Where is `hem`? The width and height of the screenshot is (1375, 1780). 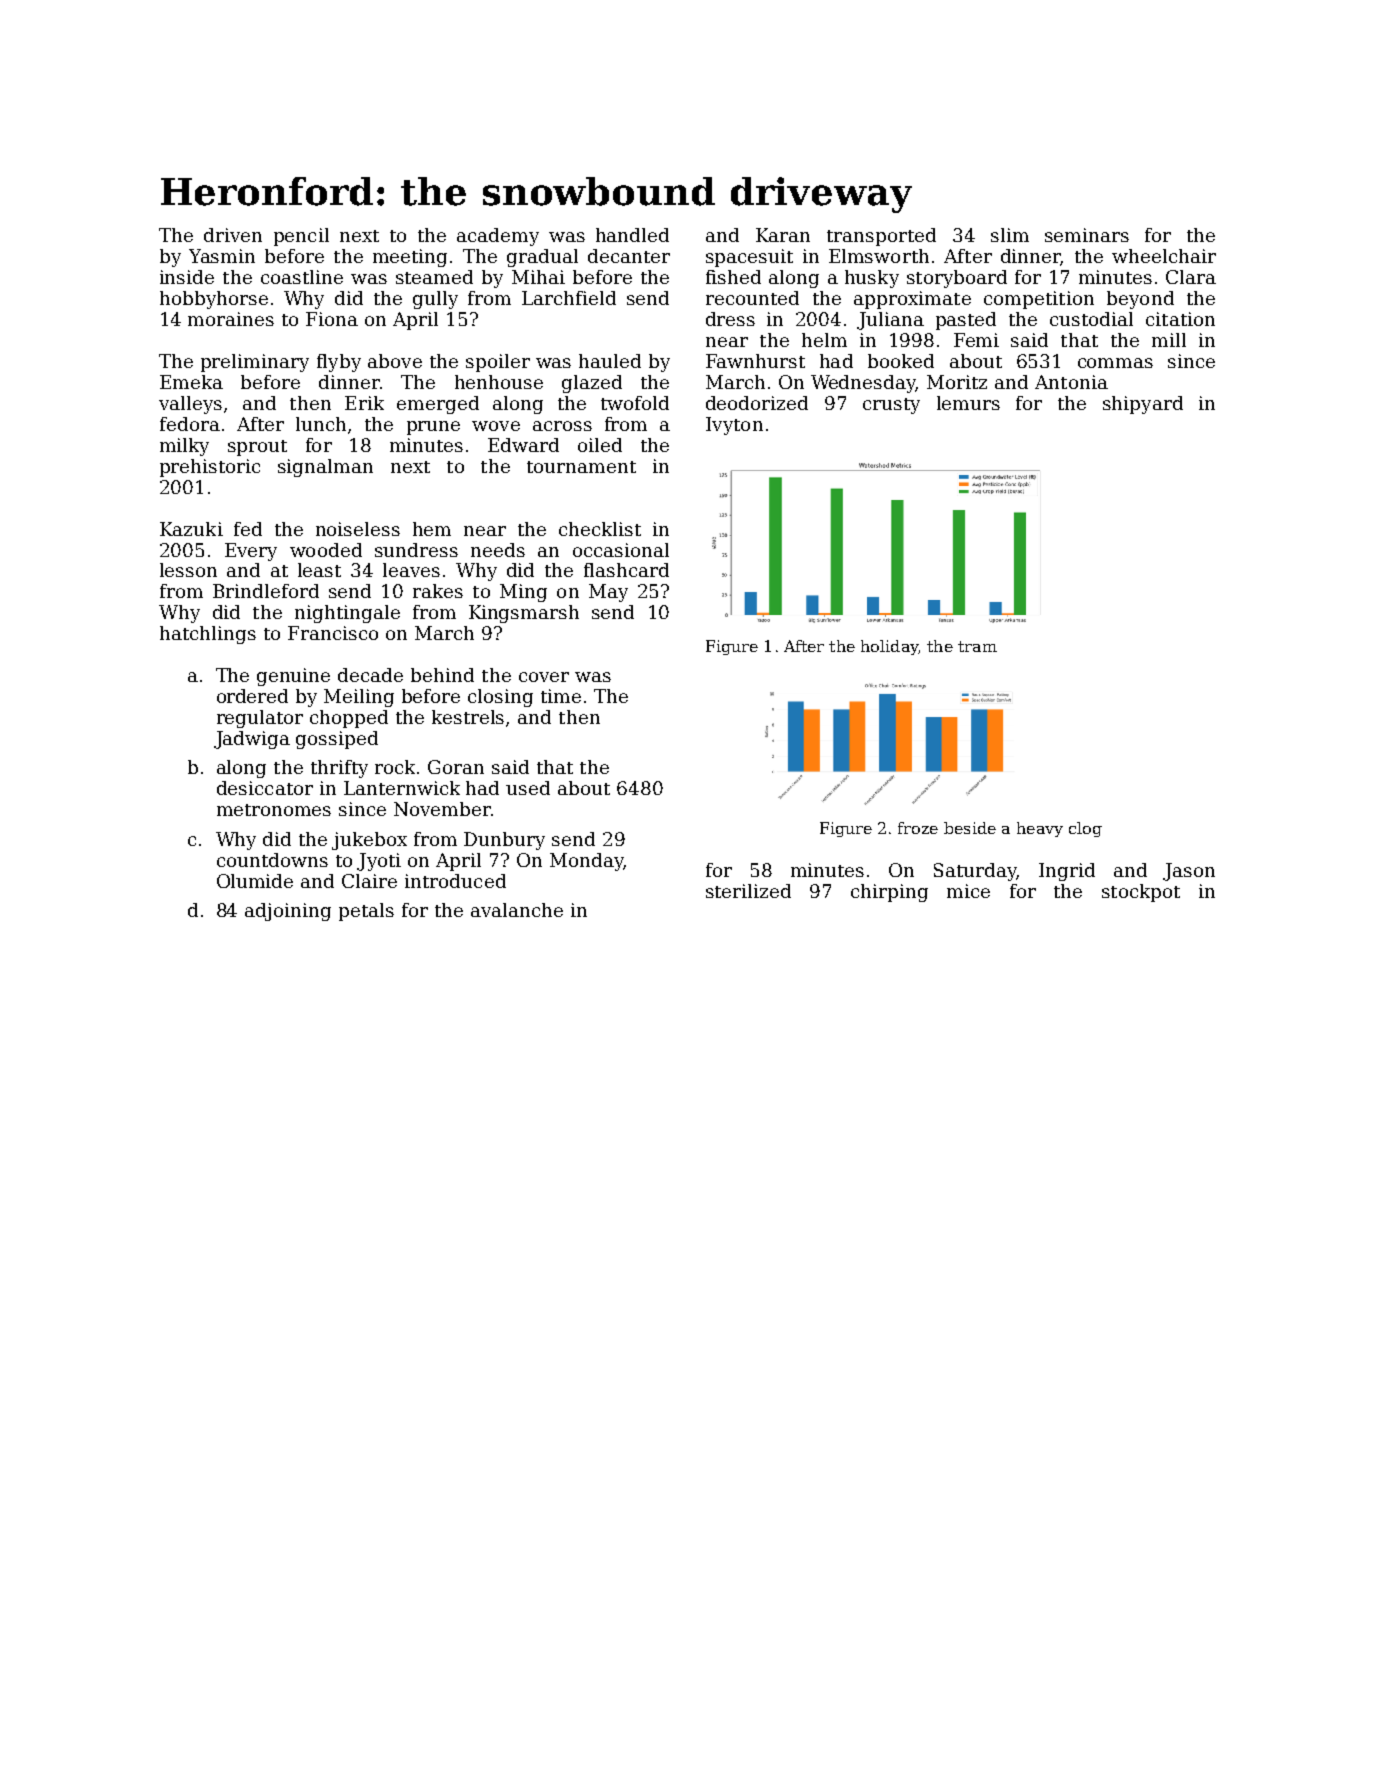 hem is located at coordinates (432, 529).
